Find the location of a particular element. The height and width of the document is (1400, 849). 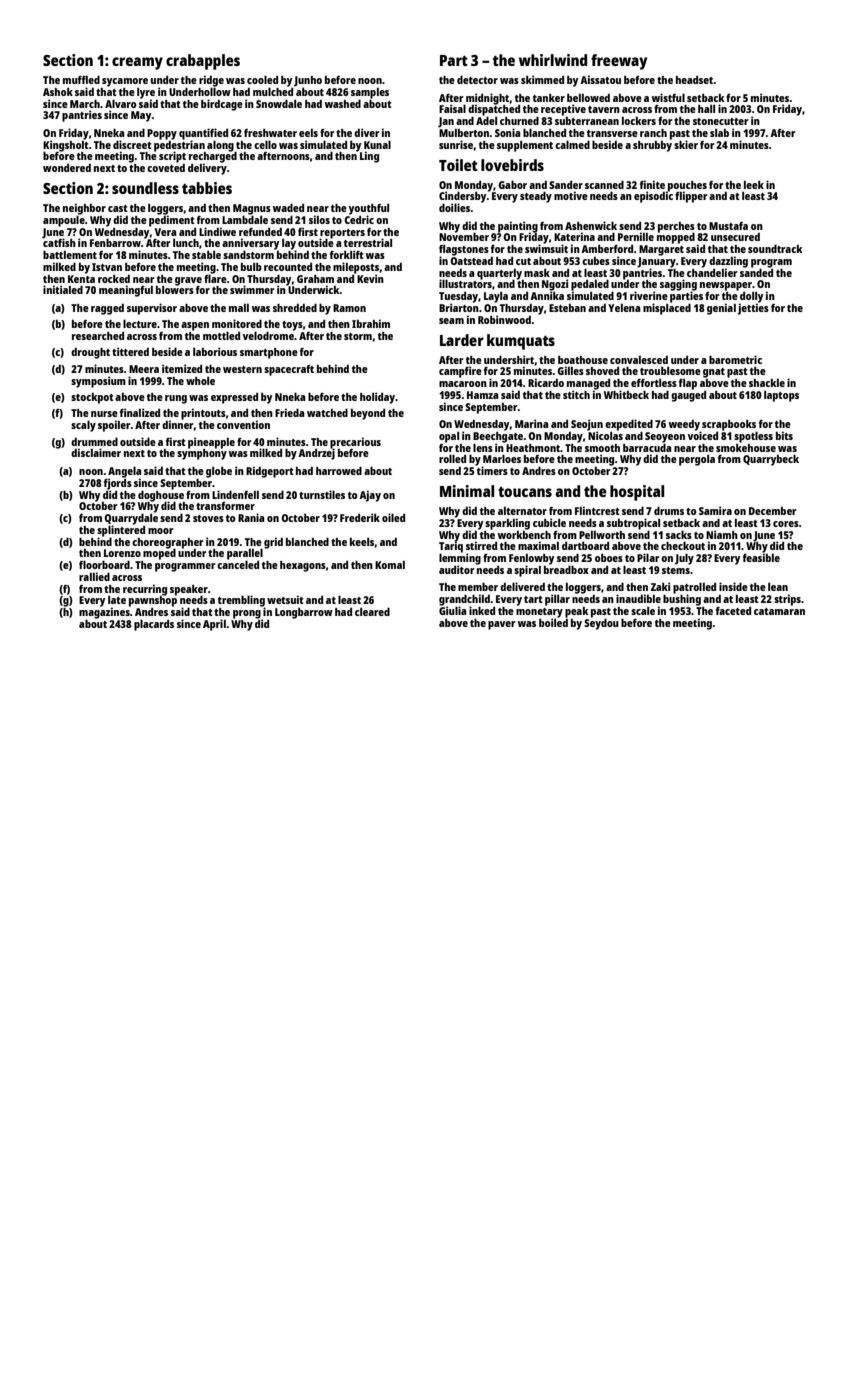

freshwater is located at coordinates (270, 133).
